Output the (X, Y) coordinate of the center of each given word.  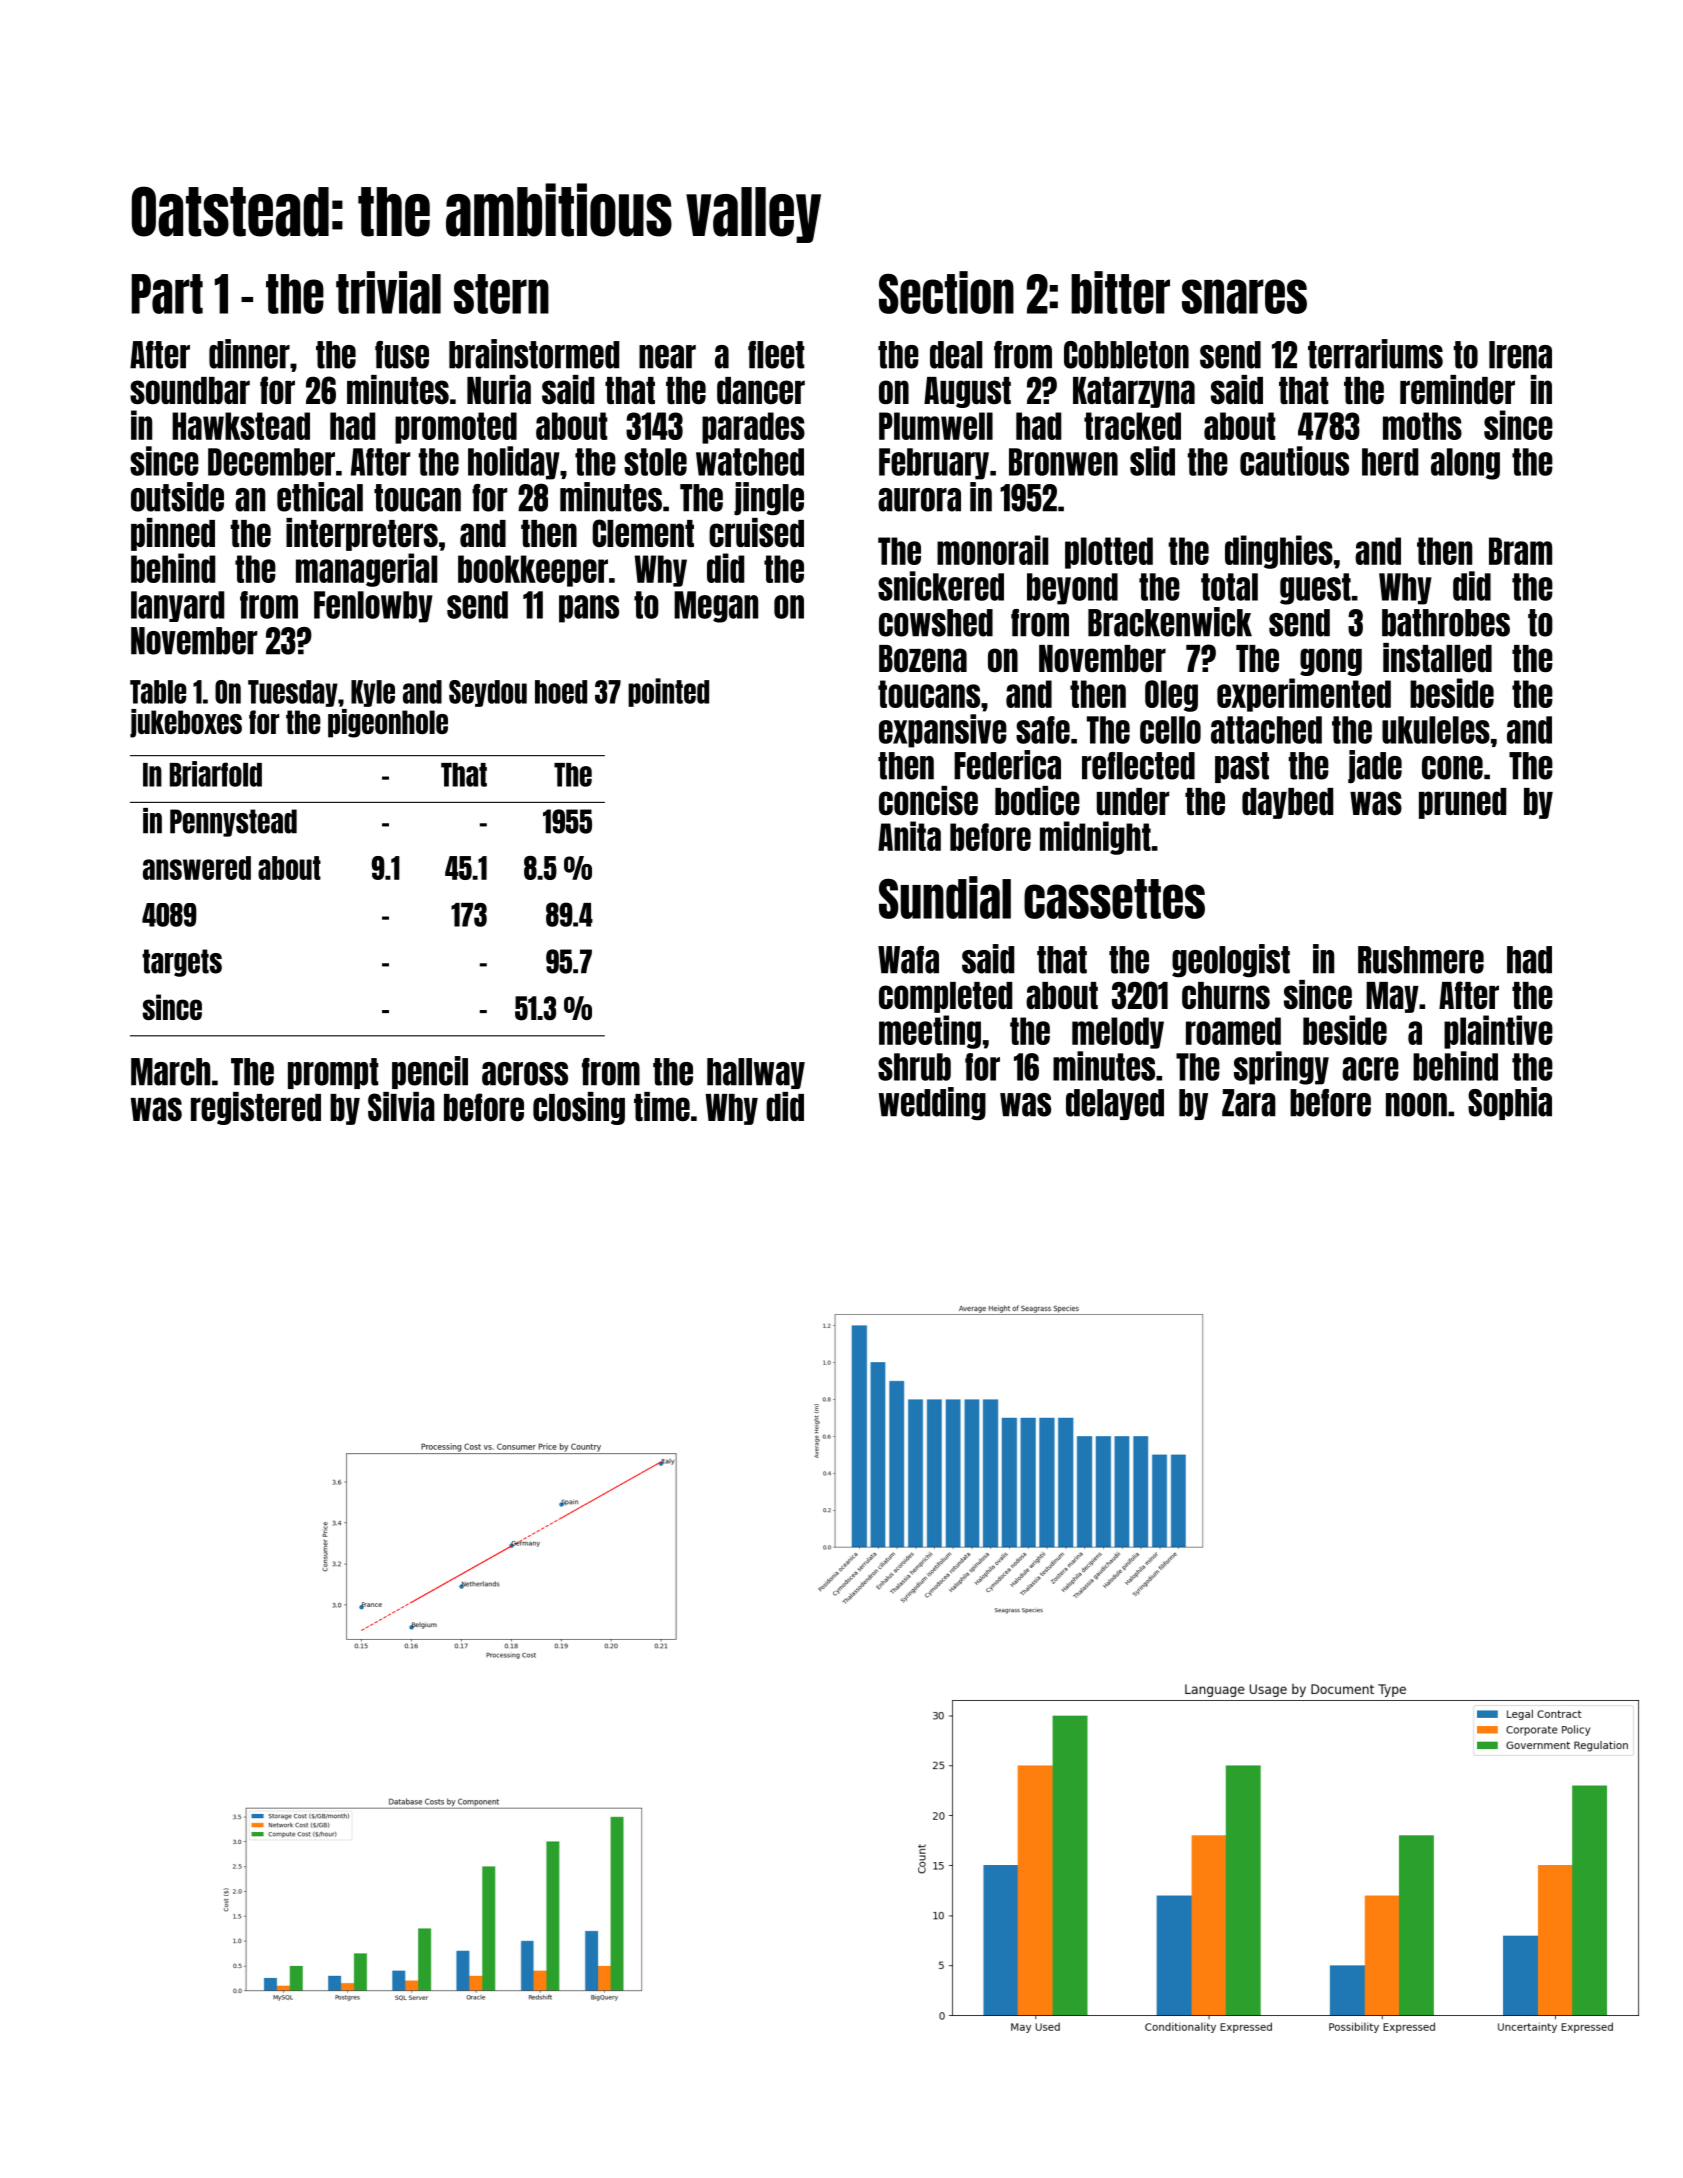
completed (945, 997)
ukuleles (1436, 730)
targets (182, 963)
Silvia (401, 1106)
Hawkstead (241, 426)
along (1465, 464)
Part (167, 294)
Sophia (1510, 1103)
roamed (1233, 1031)
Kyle (373, 693)
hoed (561, 692)
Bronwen (1063, 462)
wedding (932, 1104)
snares (1244, 296)
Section (946, 292)
